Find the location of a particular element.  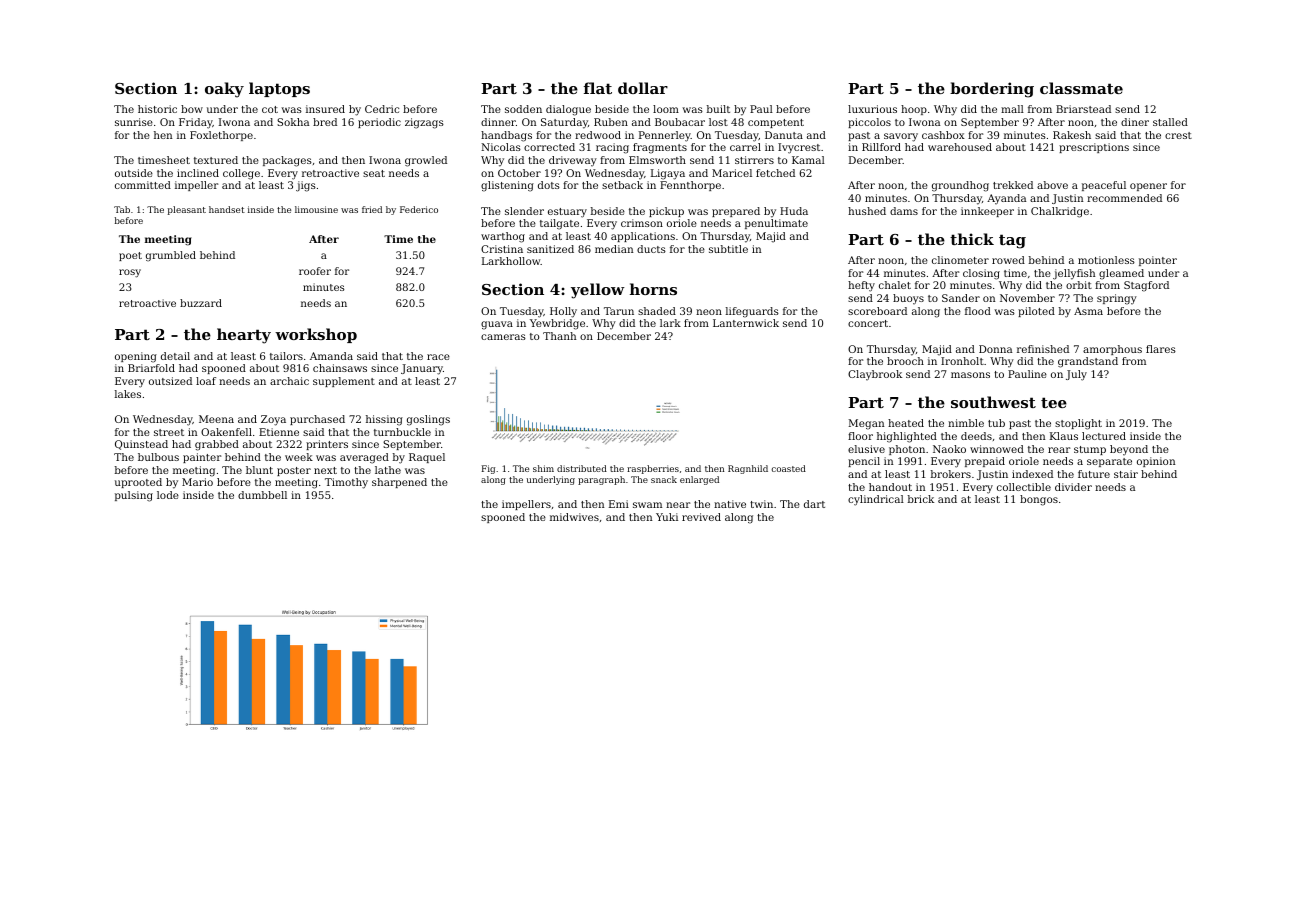

prescriptions is located at coordinates (1094, 148).
